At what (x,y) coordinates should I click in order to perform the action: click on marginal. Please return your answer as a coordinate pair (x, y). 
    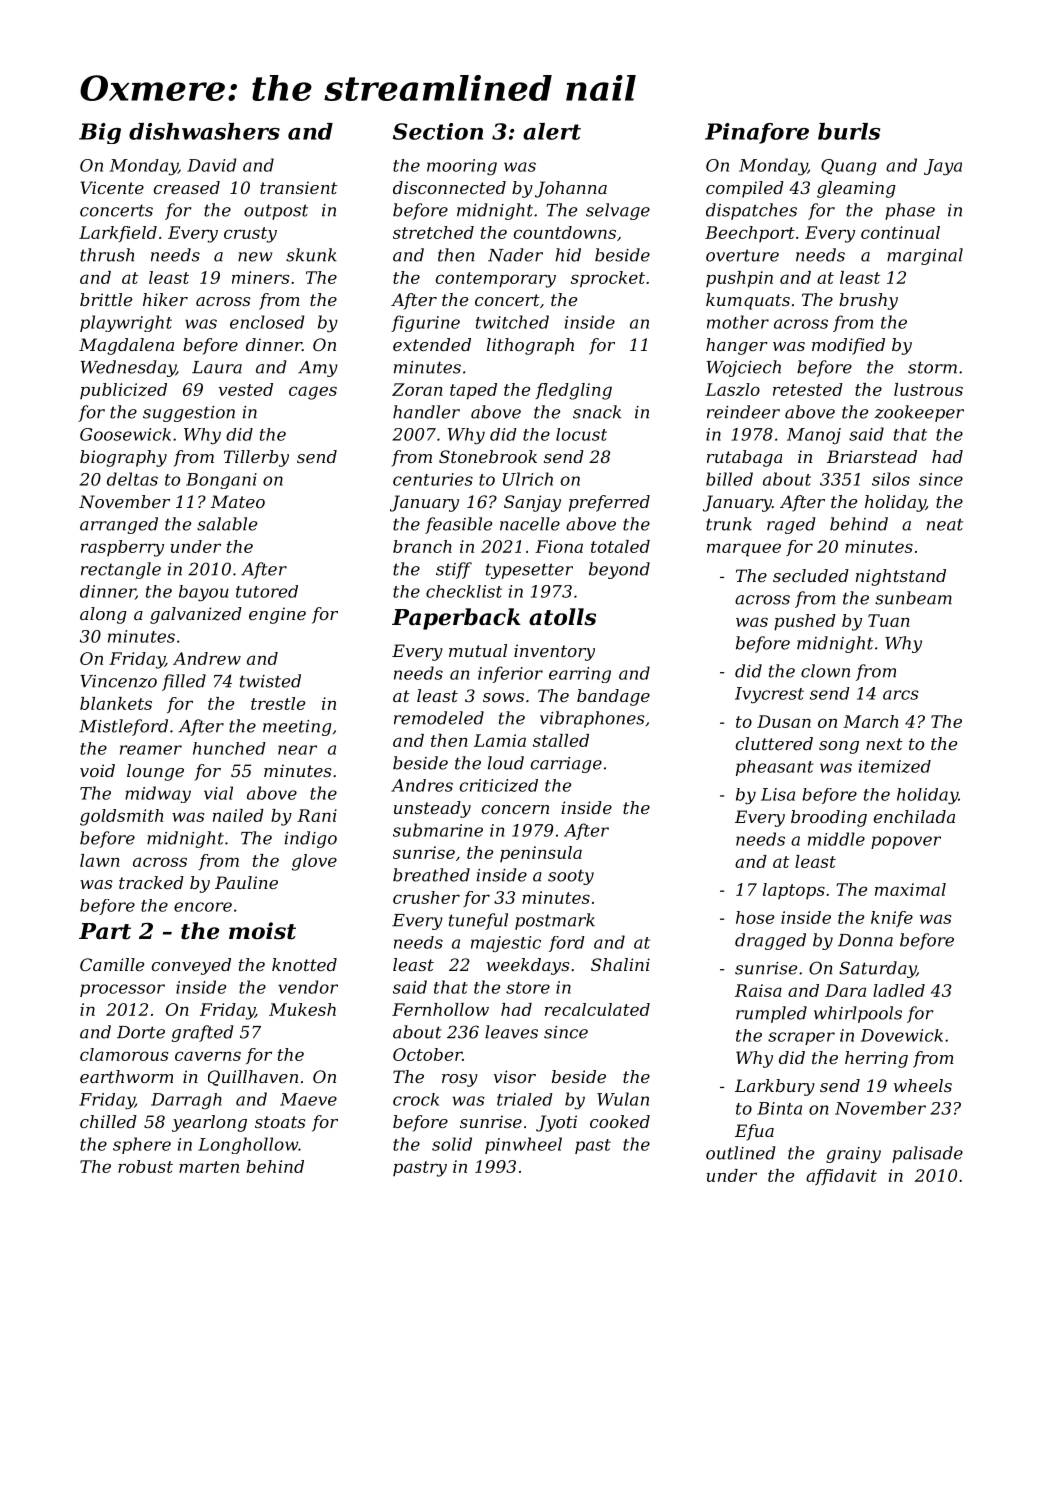
    Looking at the image, I should click on (925, 256).
